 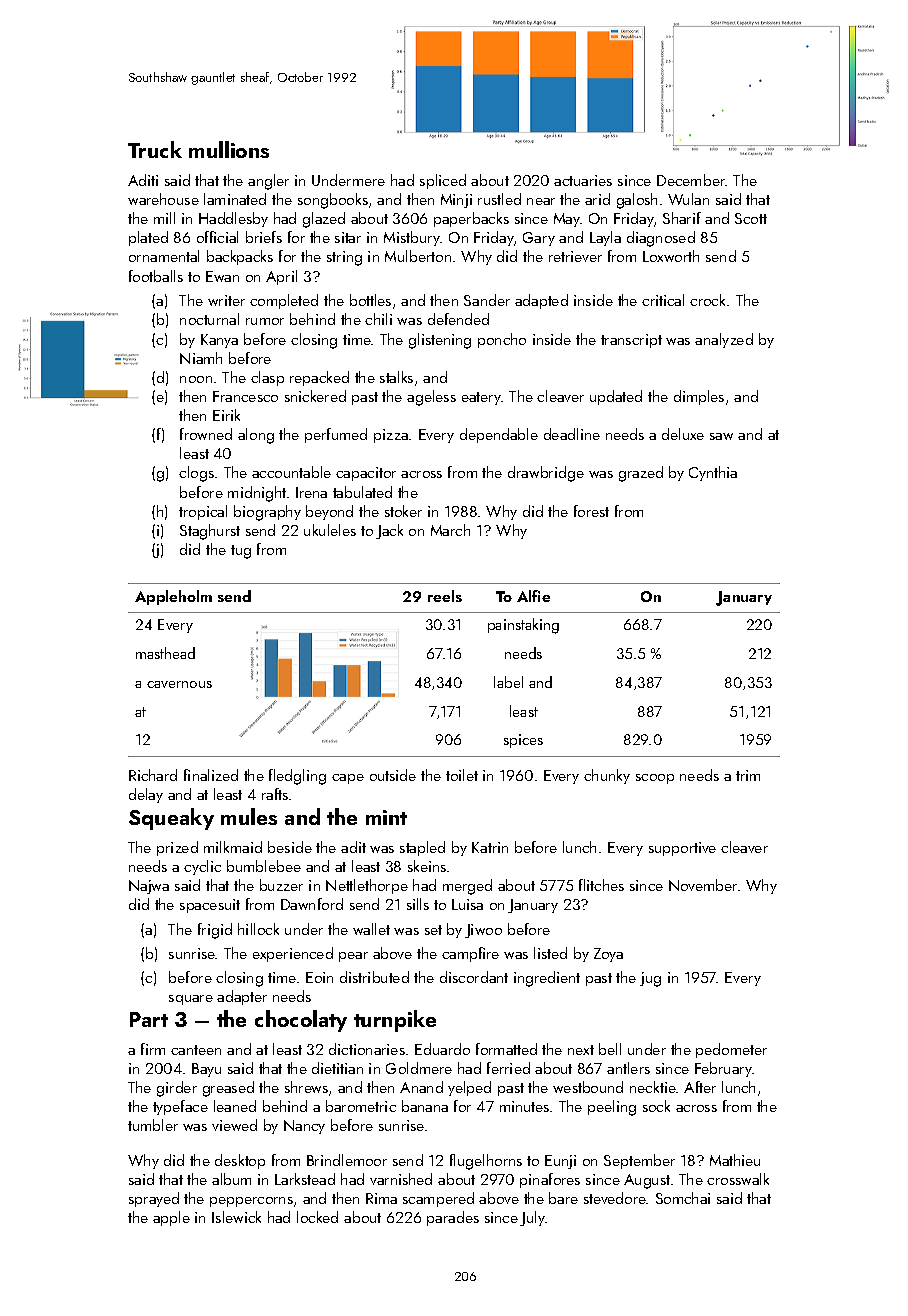 I want to click on sprayed, so click(x=154, y=1199).
